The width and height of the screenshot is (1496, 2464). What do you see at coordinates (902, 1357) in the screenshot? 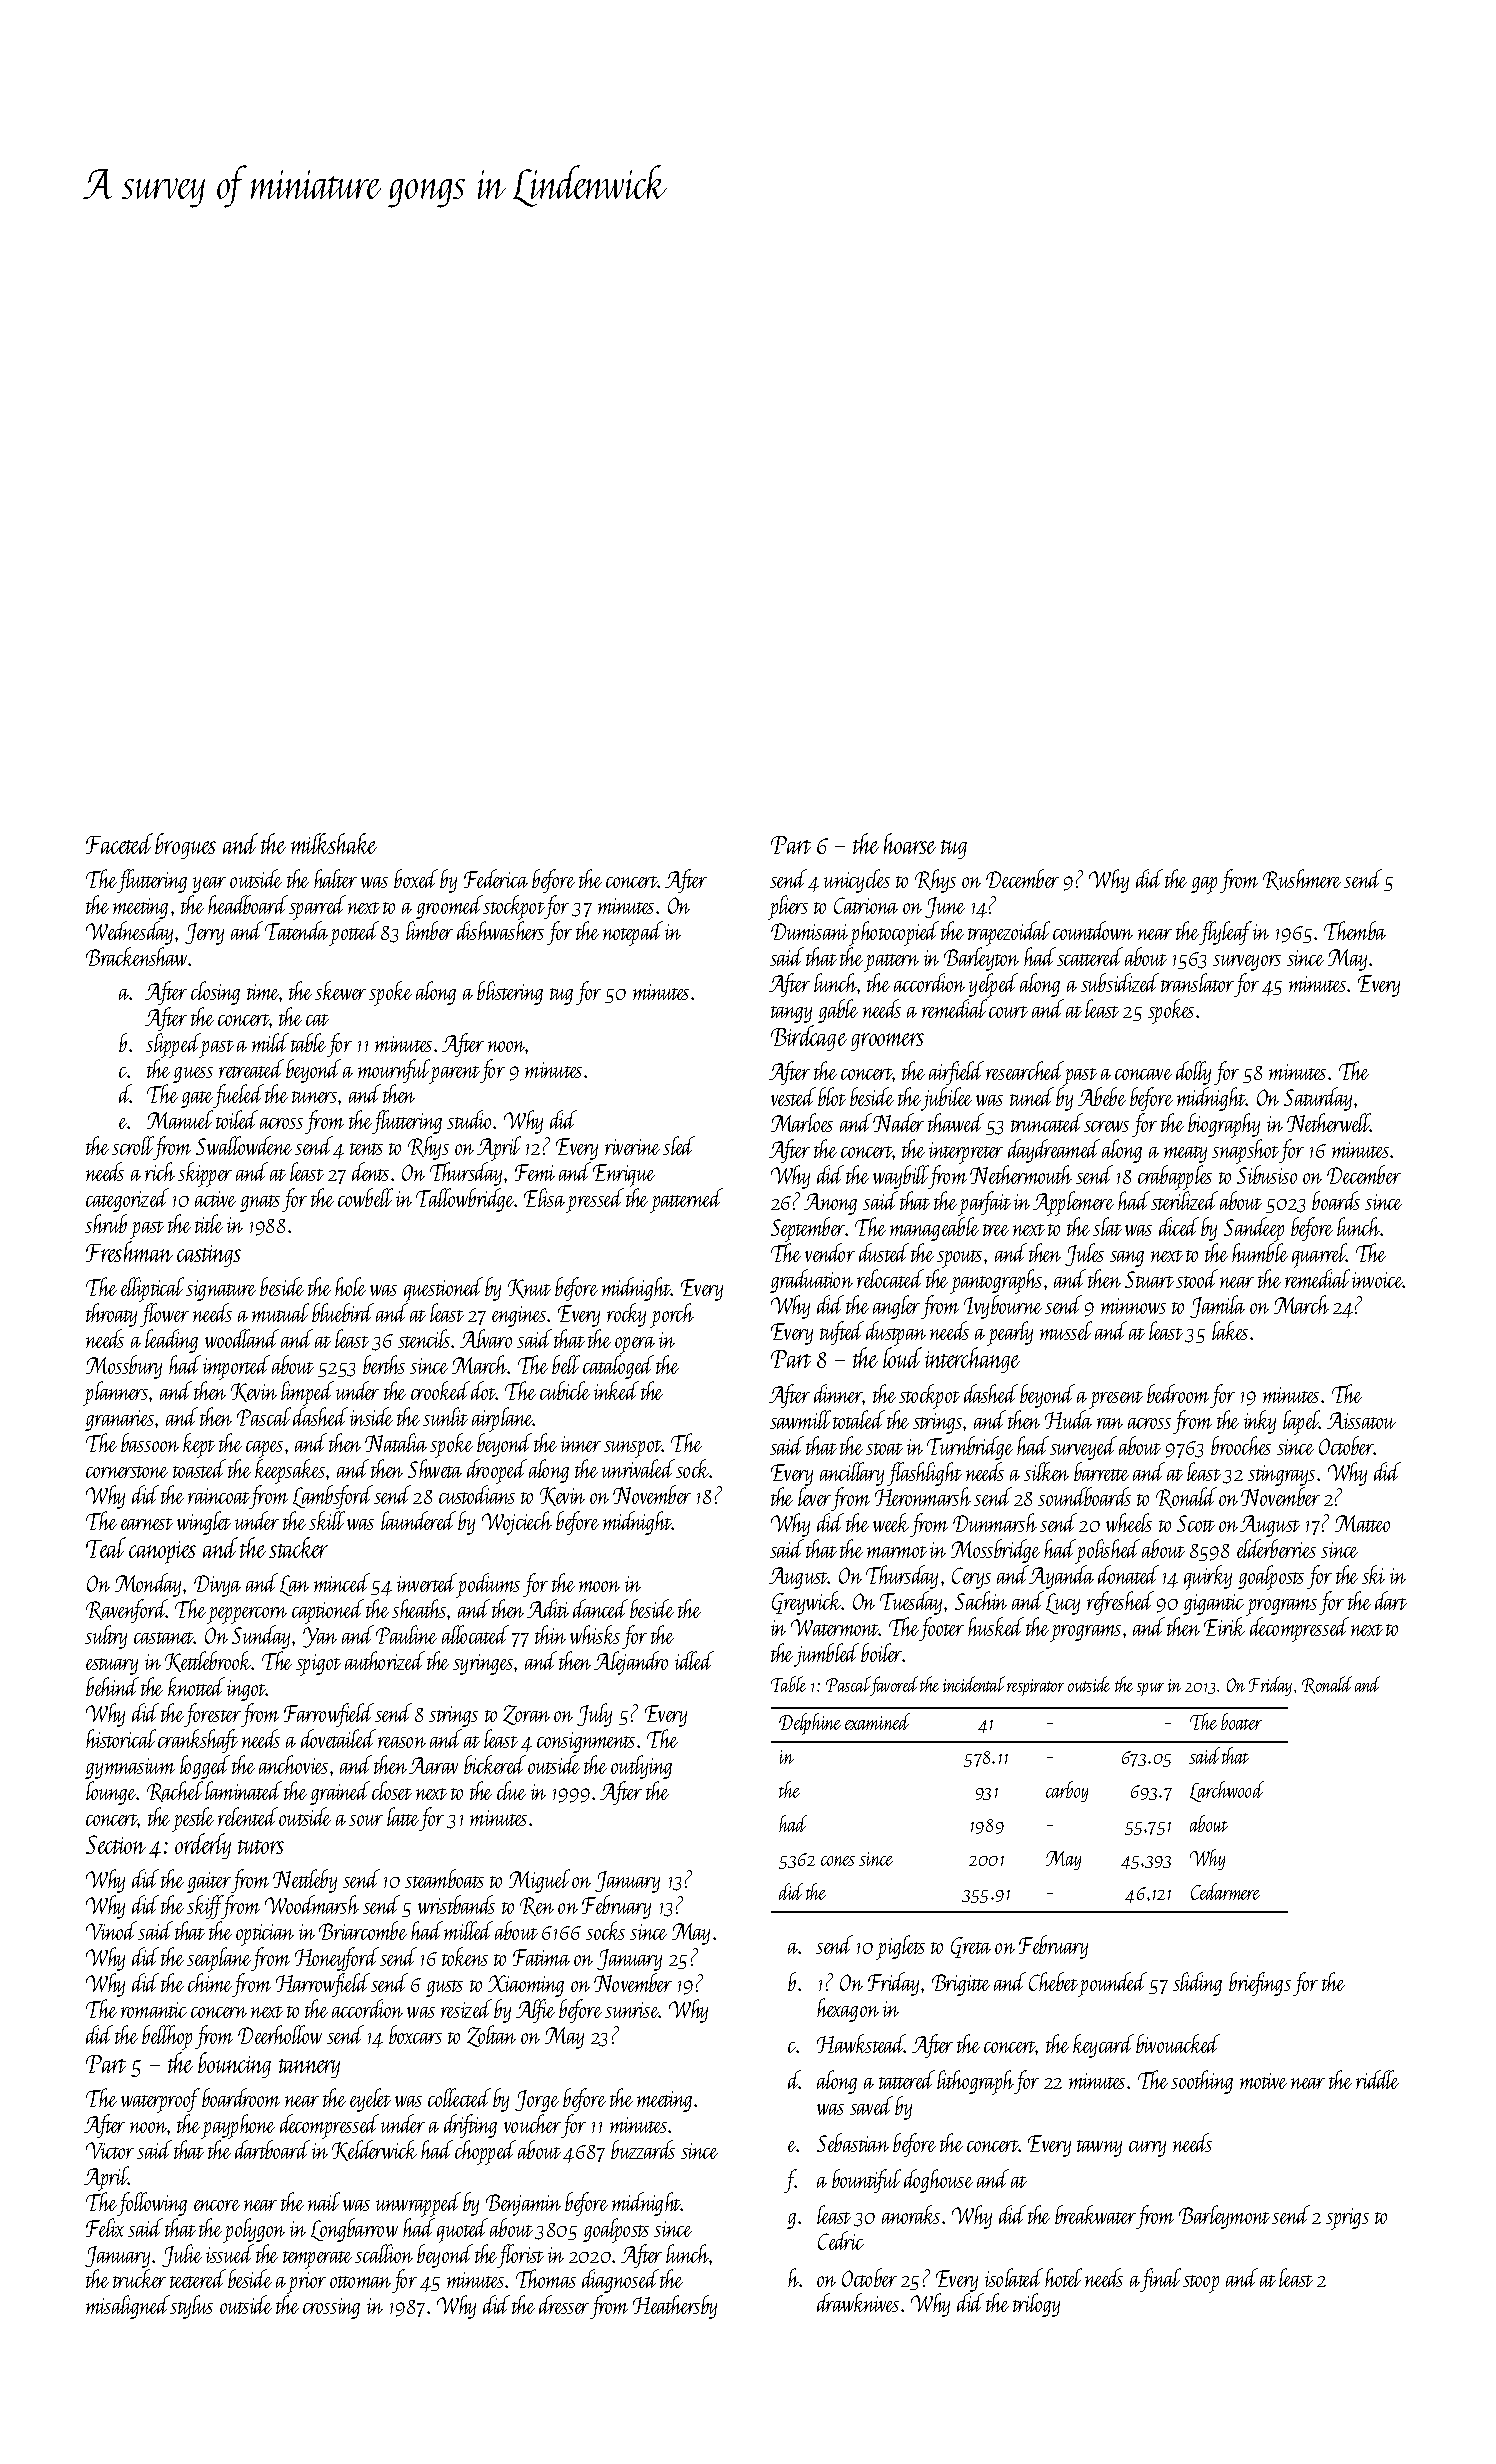
I see `loud` at bounding box center [902, 1357].
